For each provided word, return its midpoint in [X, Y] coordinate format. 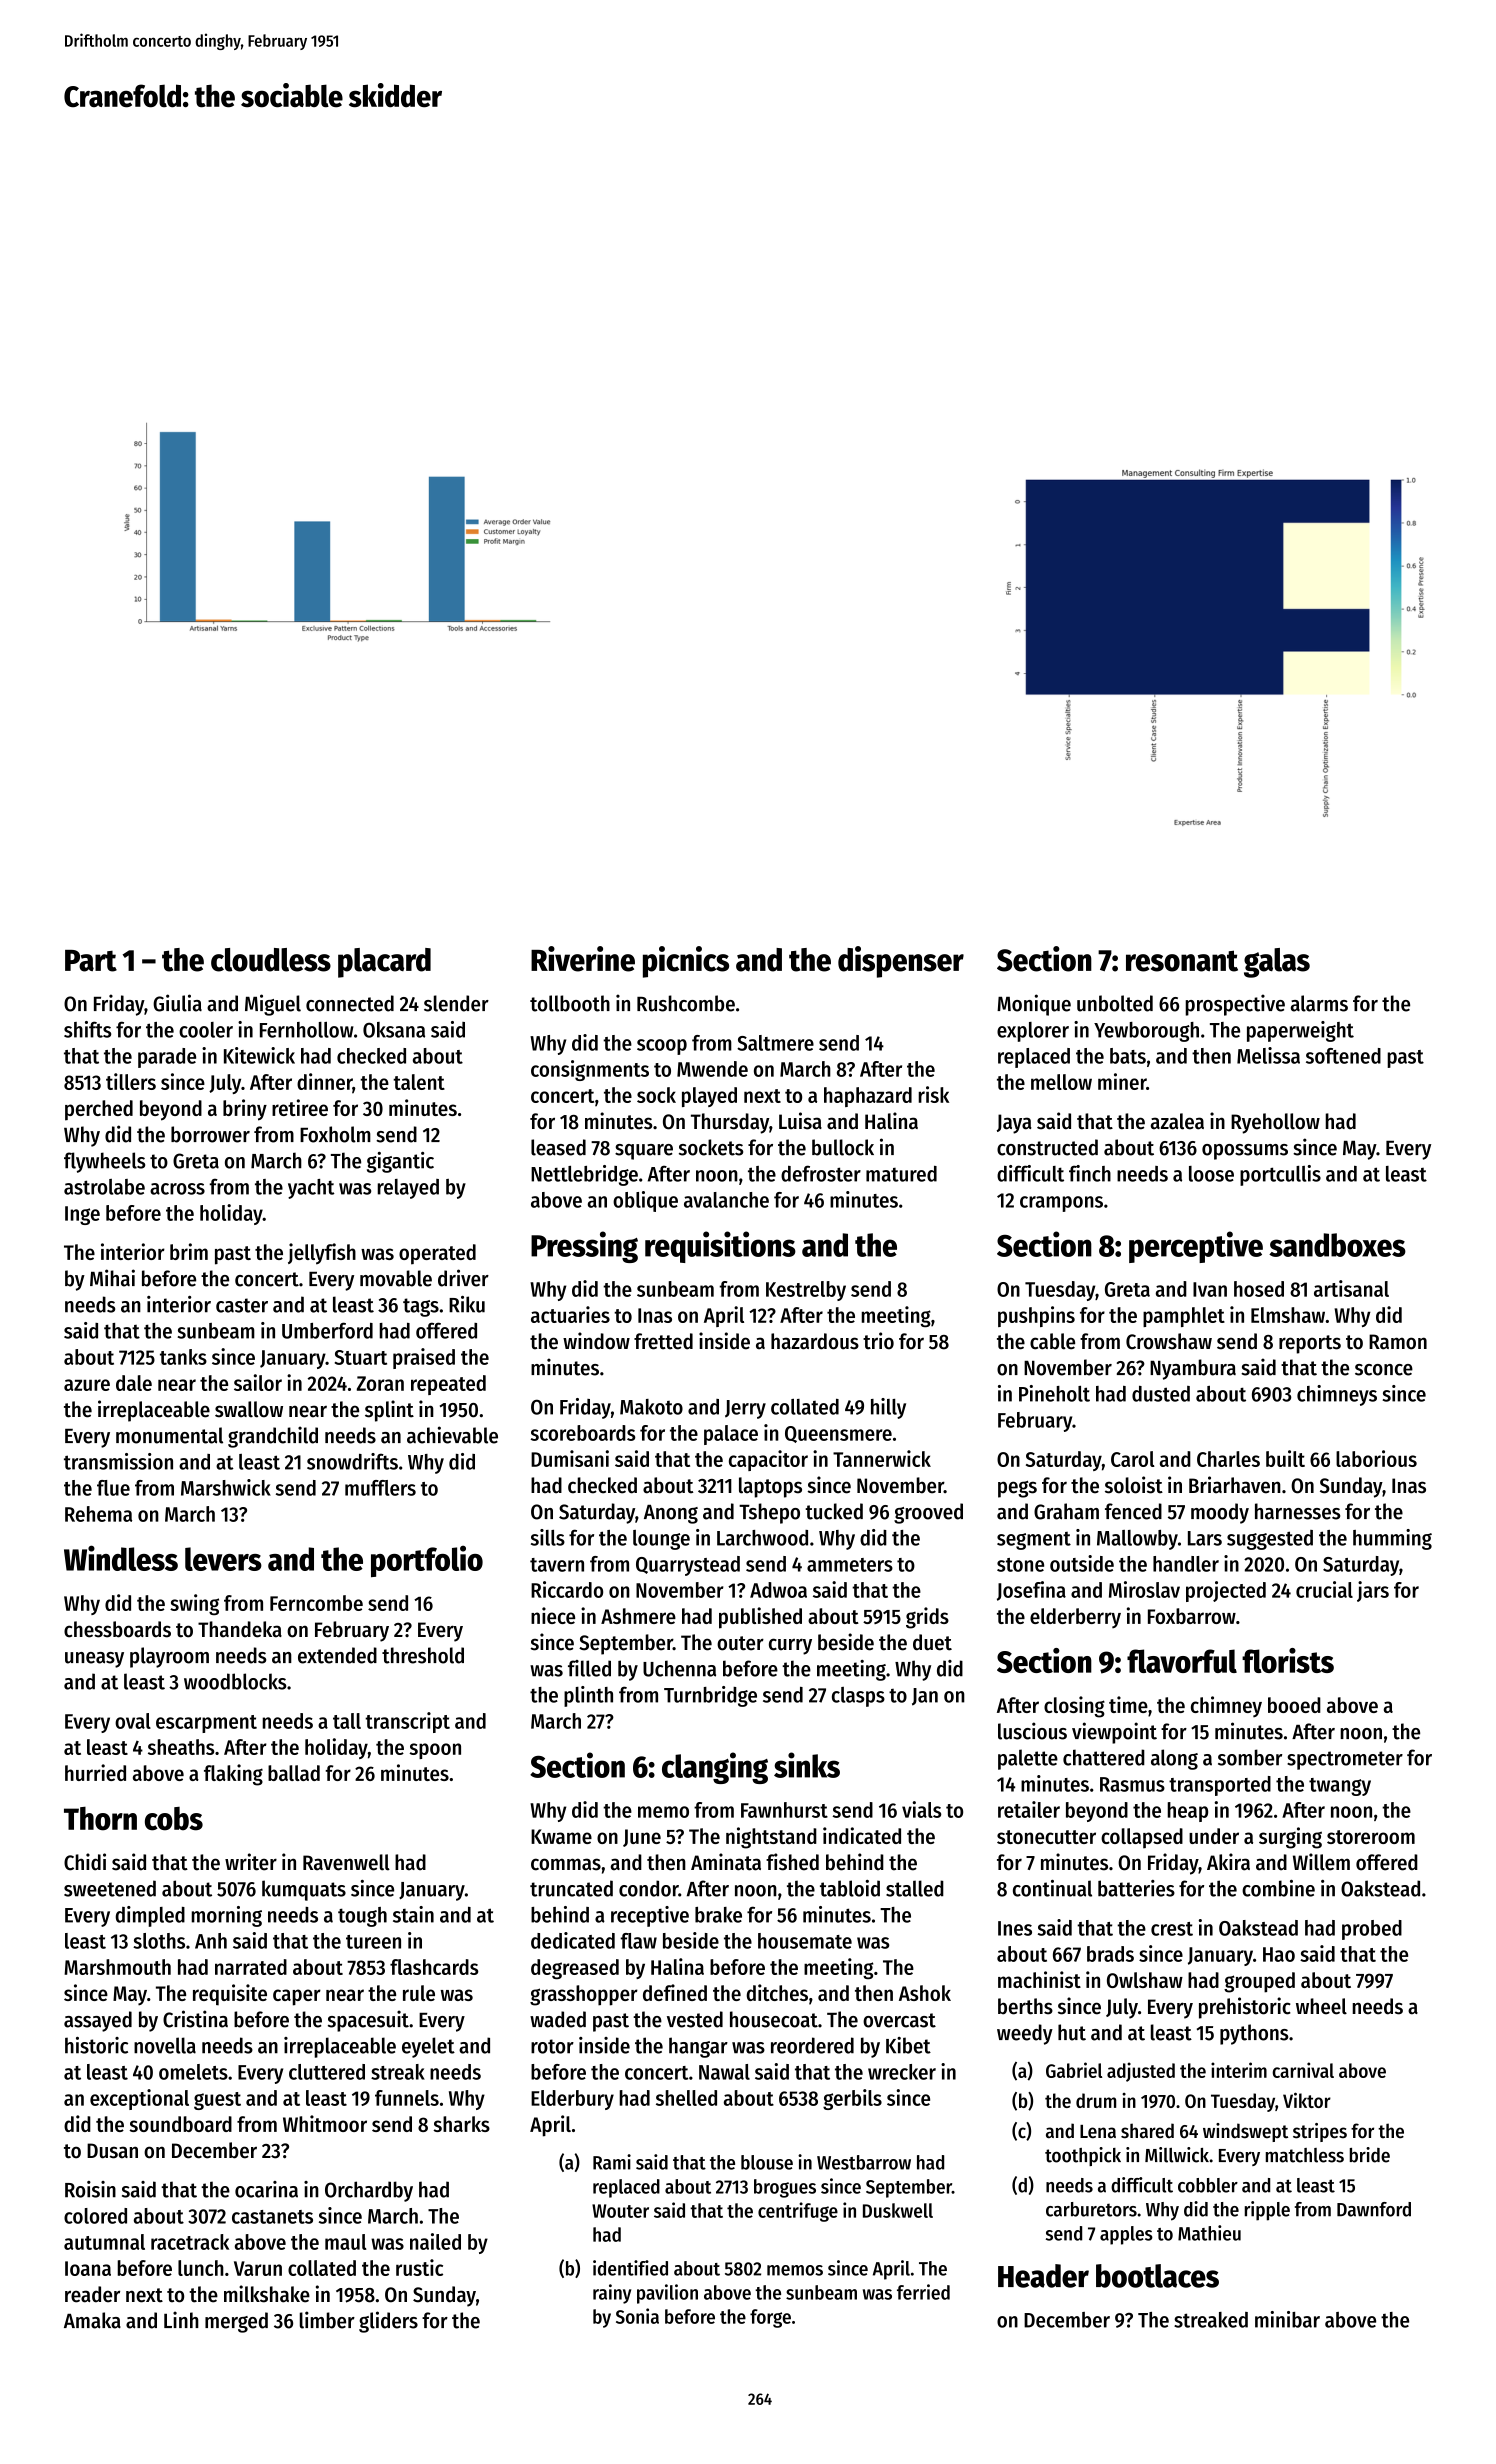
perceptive [1196, 1247]
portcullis [1280, 1175]
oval [133, 1721]
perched [99, 1110]
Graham [1066, 1511]
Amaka [92, 2320]
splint [389, 1411]
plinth [588, 1696]
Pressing [584, 1247]
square [644, 1152]
